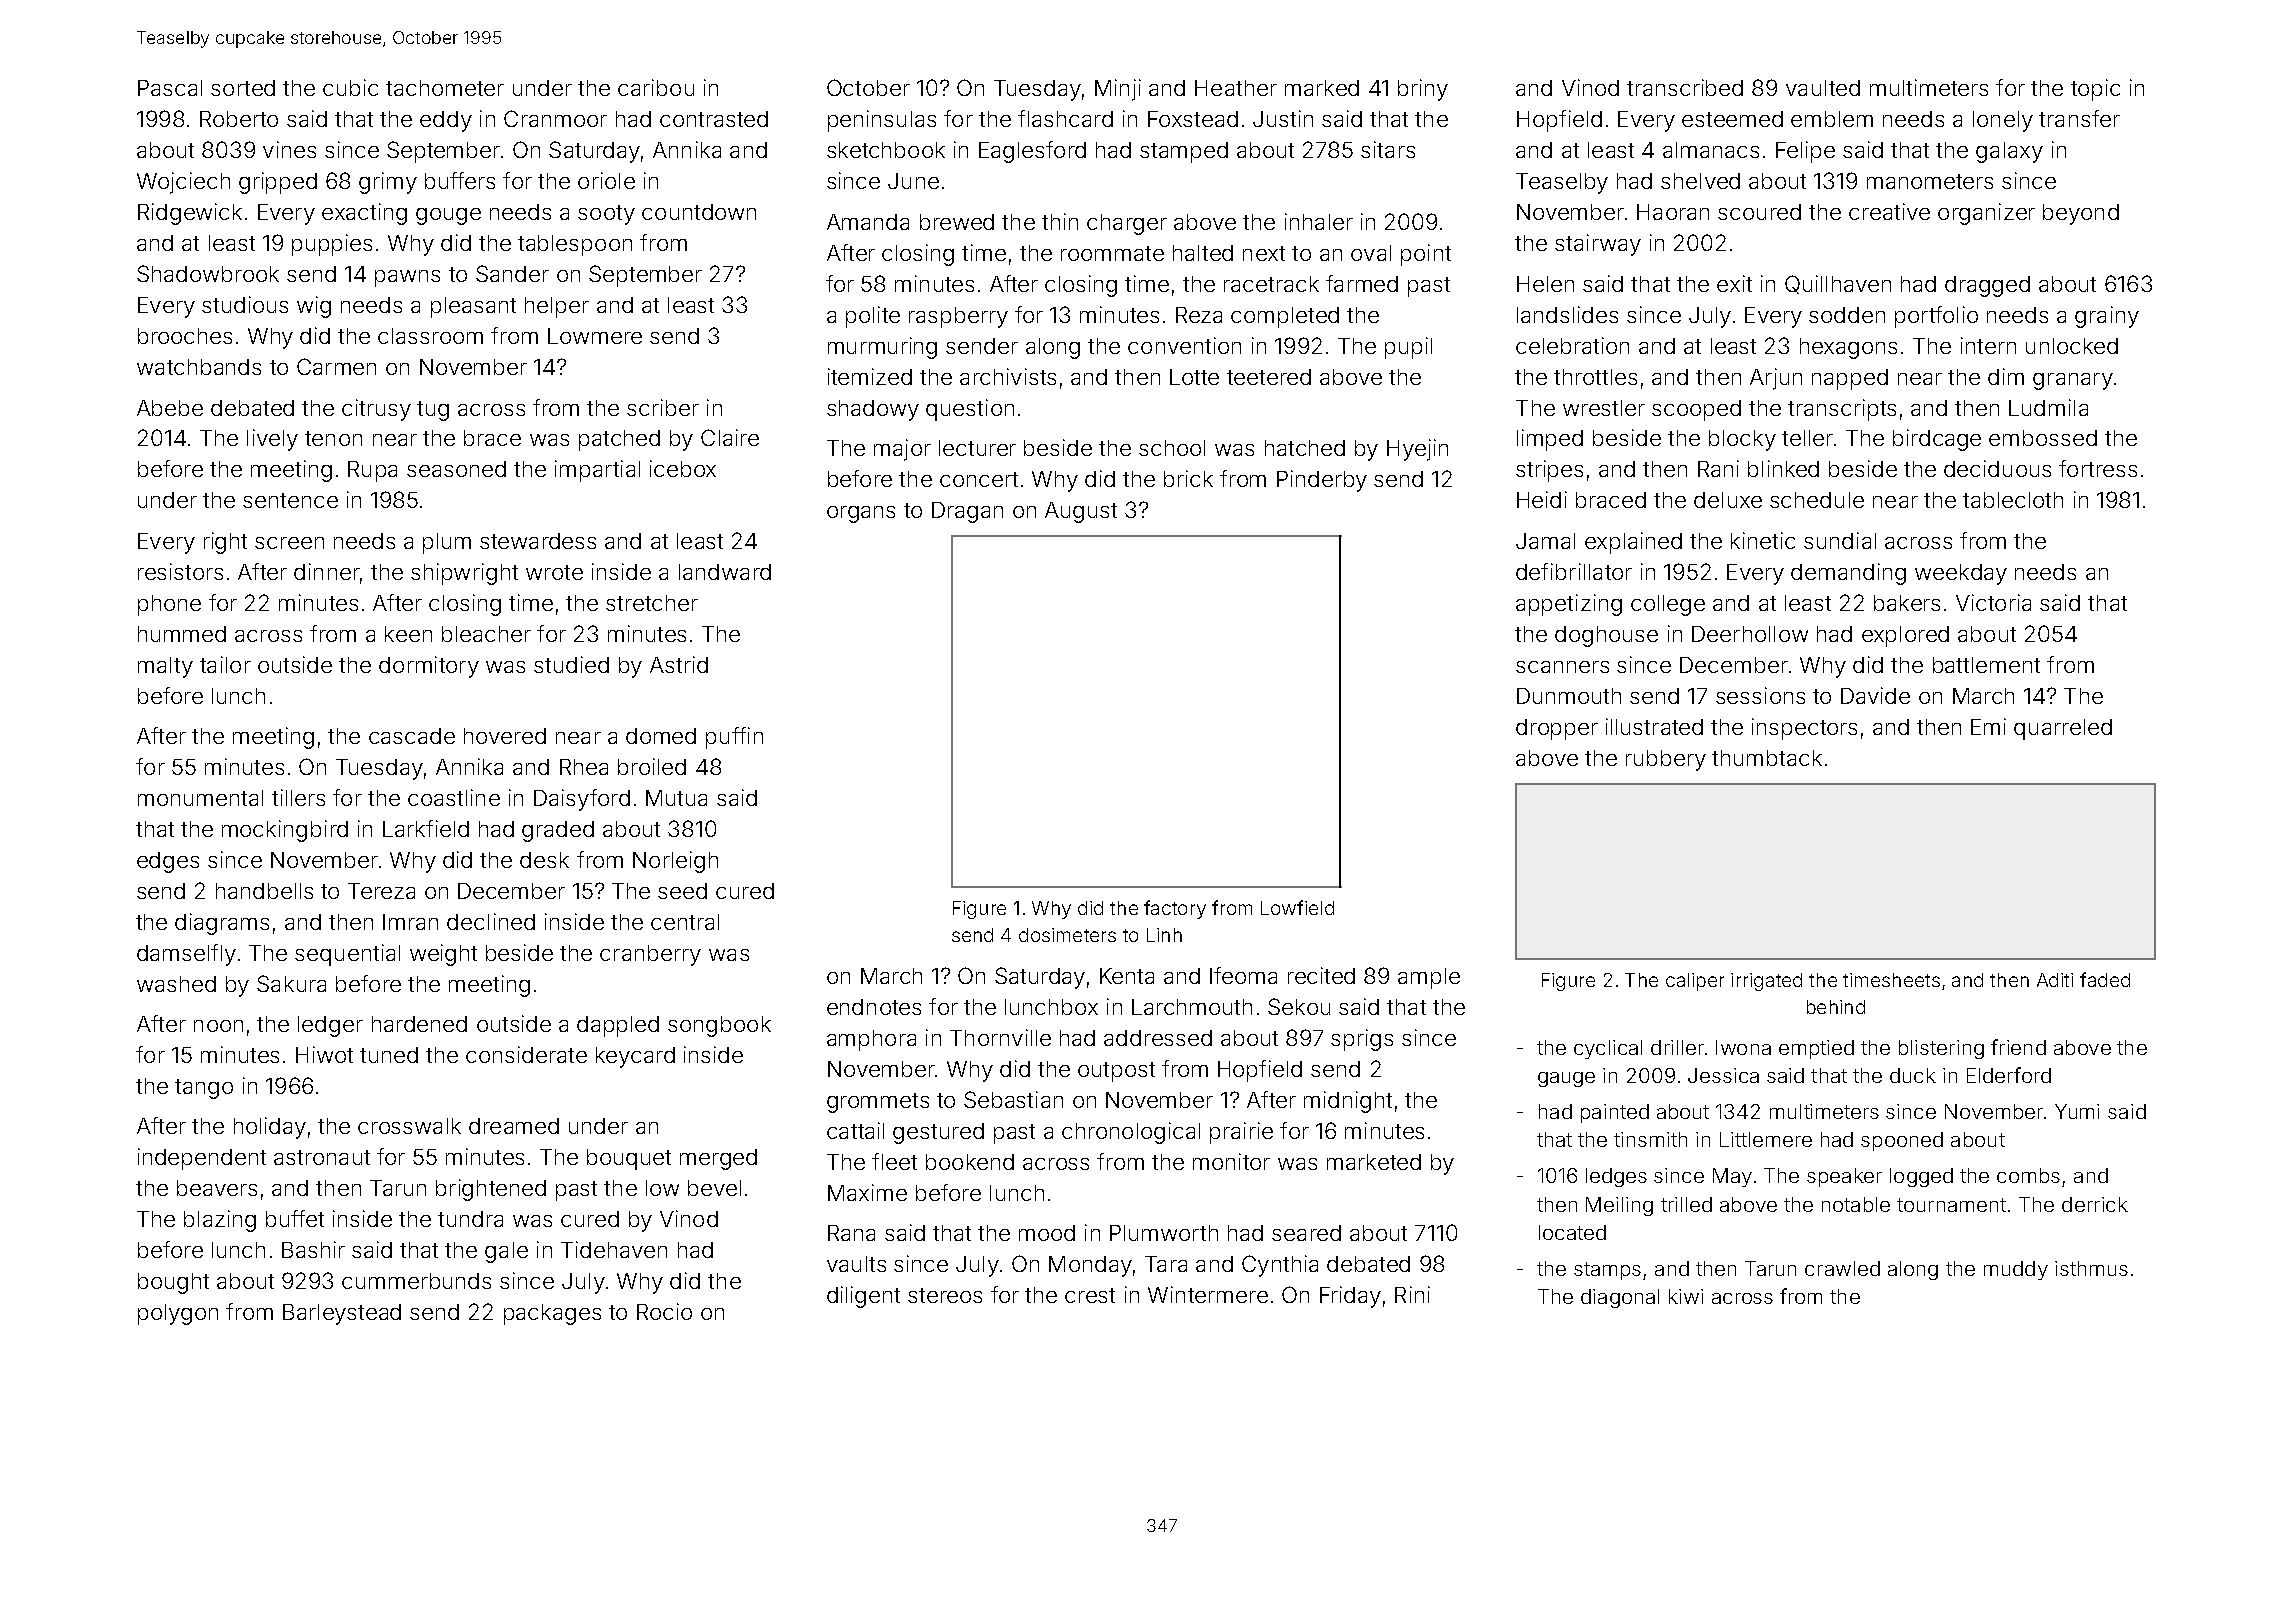 This document has height=1620, width=2292. I want to click on quarreled, so click(2063, 729).
